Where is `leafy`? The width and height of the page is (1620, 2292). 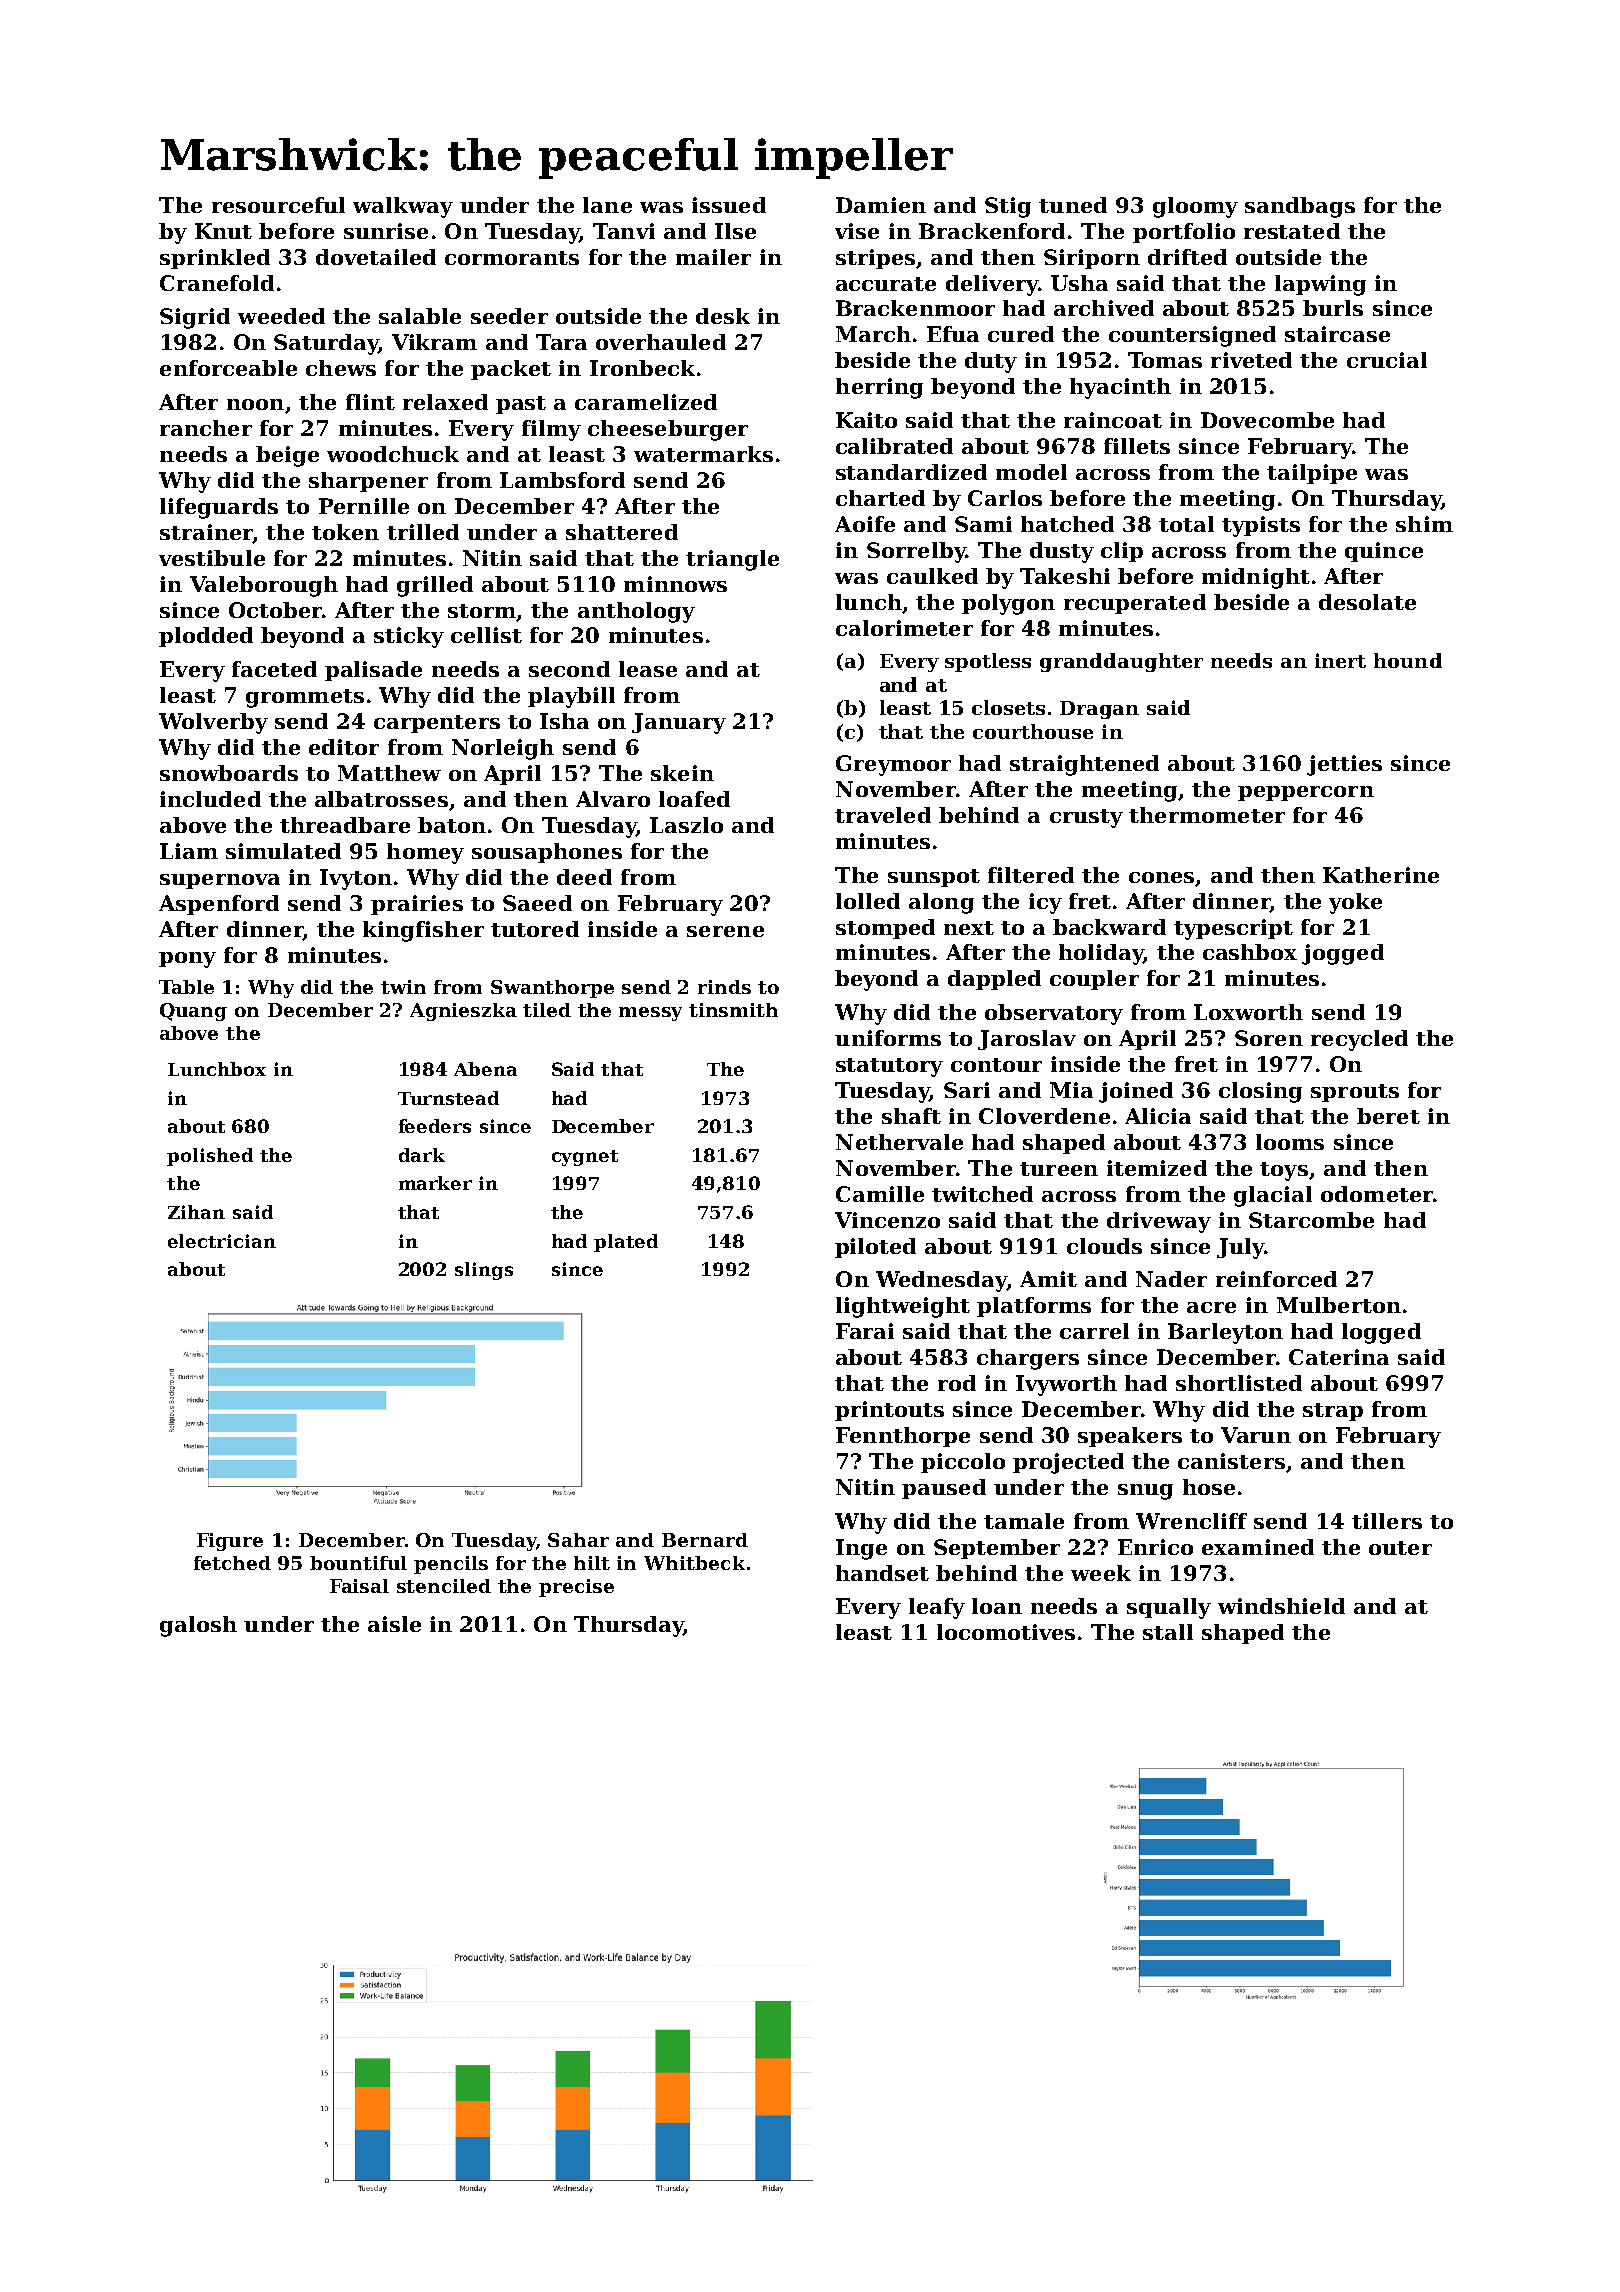 leafy is located at coordinates (937, 1608).
